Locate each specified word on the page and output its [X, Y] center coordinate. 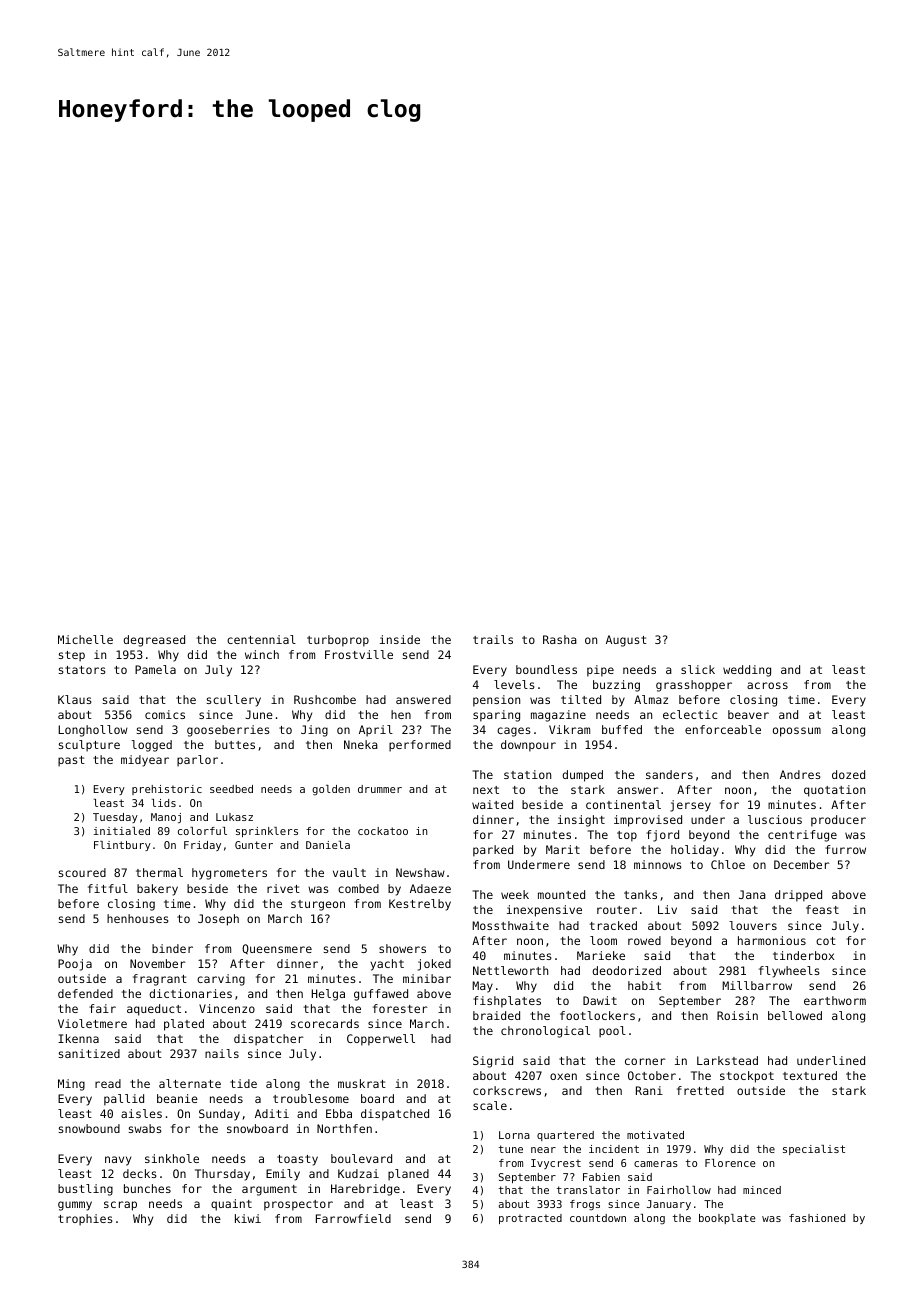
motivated [655, 1135]
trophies [85, 1220]
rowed [644, 940]
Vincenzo [227, 1008]
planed [408, 1175]
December [802, 864]
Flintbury [122, 846]
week [515, 894]
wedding [747, 671]
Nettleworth [510, 970]
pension [496, 701]
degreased [154, 641]
